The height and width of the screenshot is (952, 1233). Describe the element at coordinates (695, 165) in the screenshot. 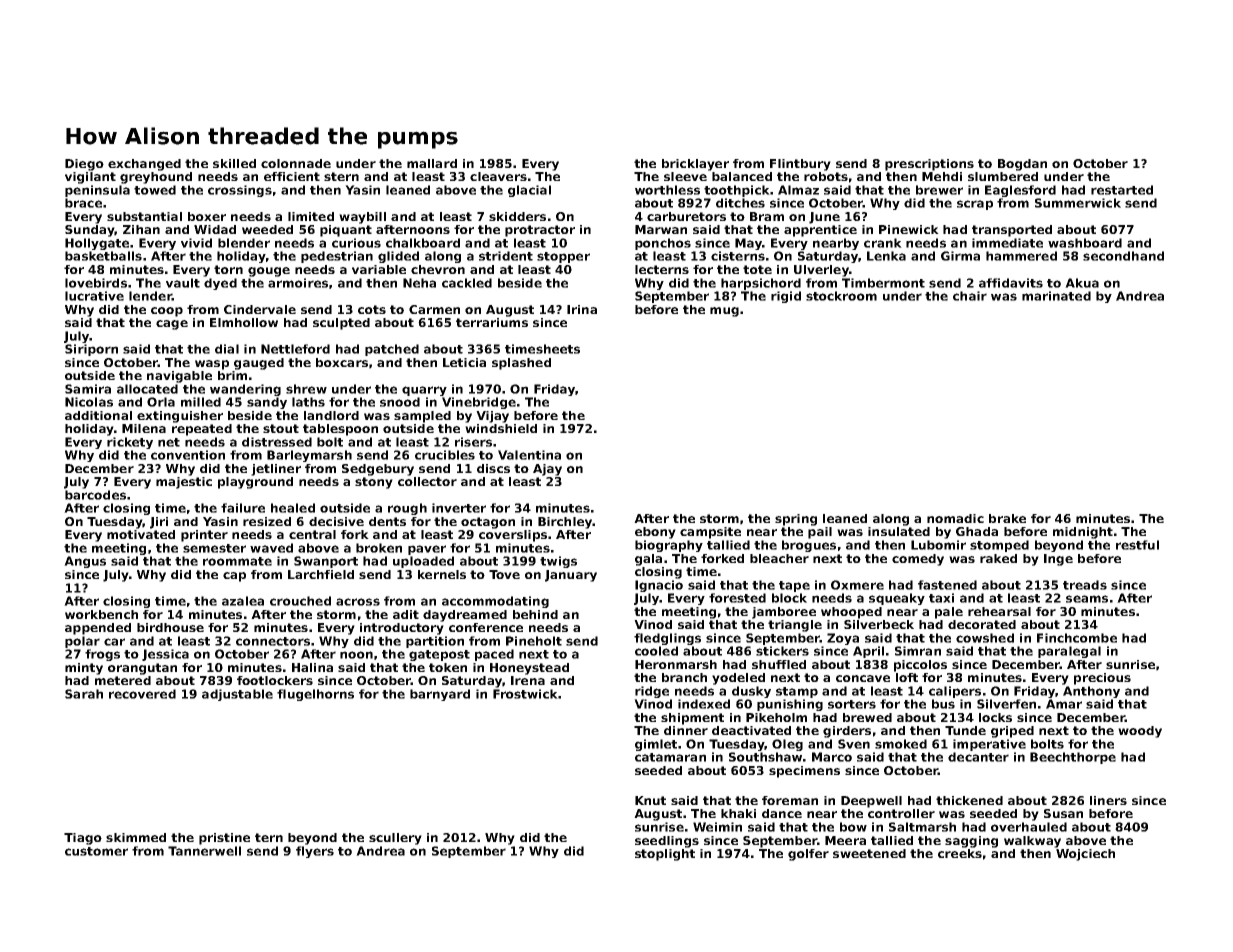

I see `bricklayer` at that location.
